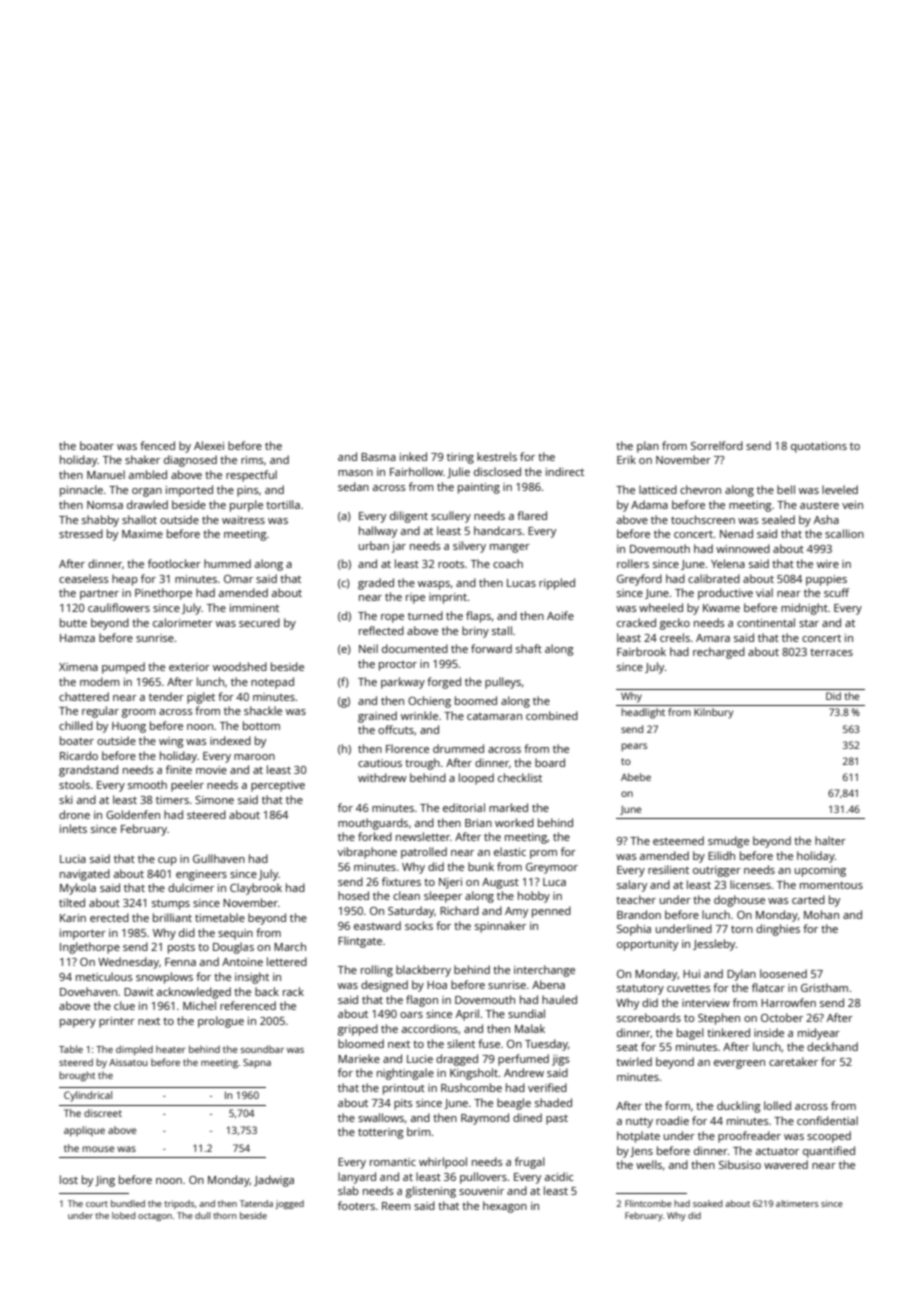  Describe the element at coordinates (648, 447) in the screenshot. I see `plan` at that location.
